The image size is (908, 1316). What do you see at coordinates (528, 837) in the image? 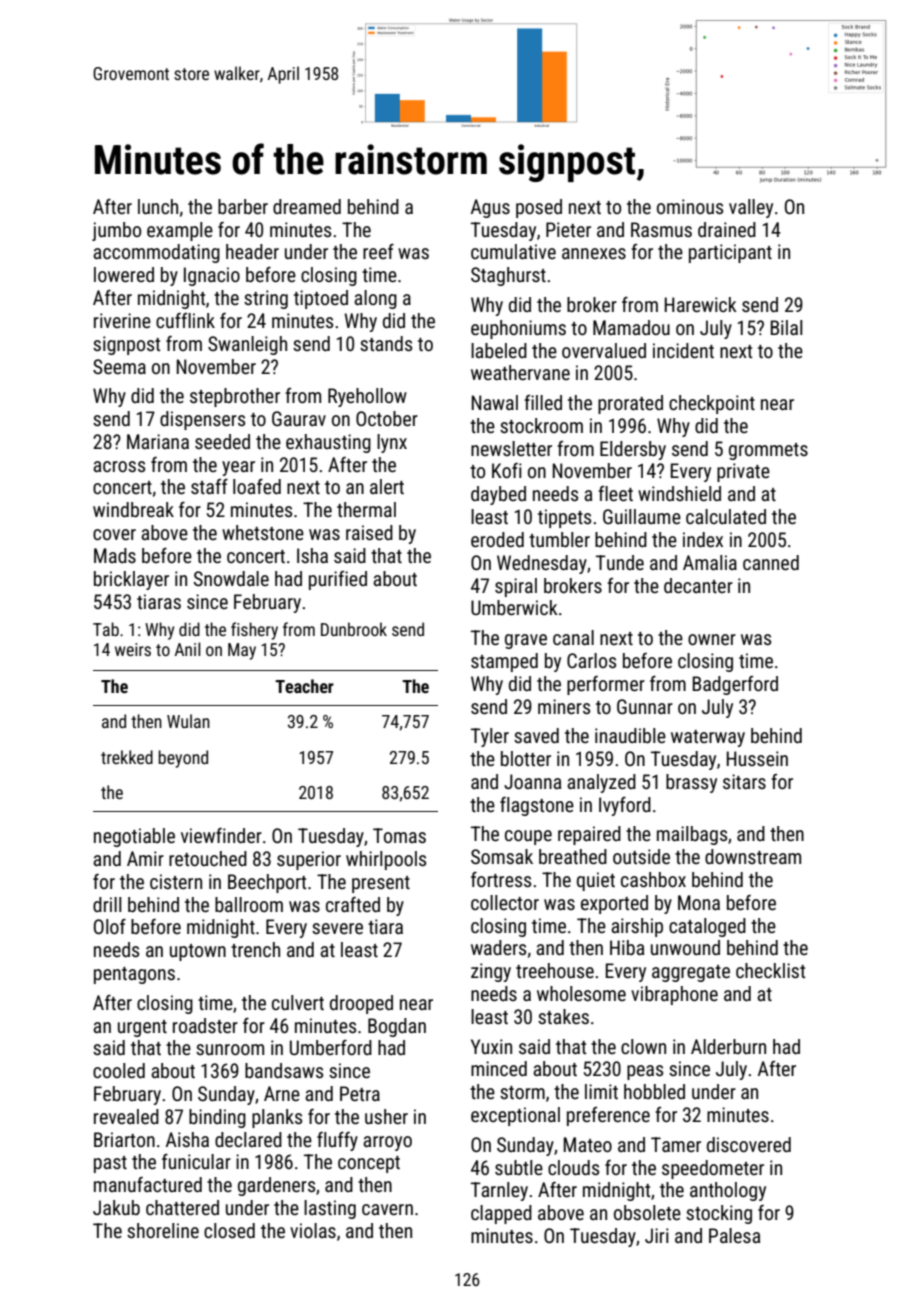
I see `coupe` at bounding box center [528, 837].
